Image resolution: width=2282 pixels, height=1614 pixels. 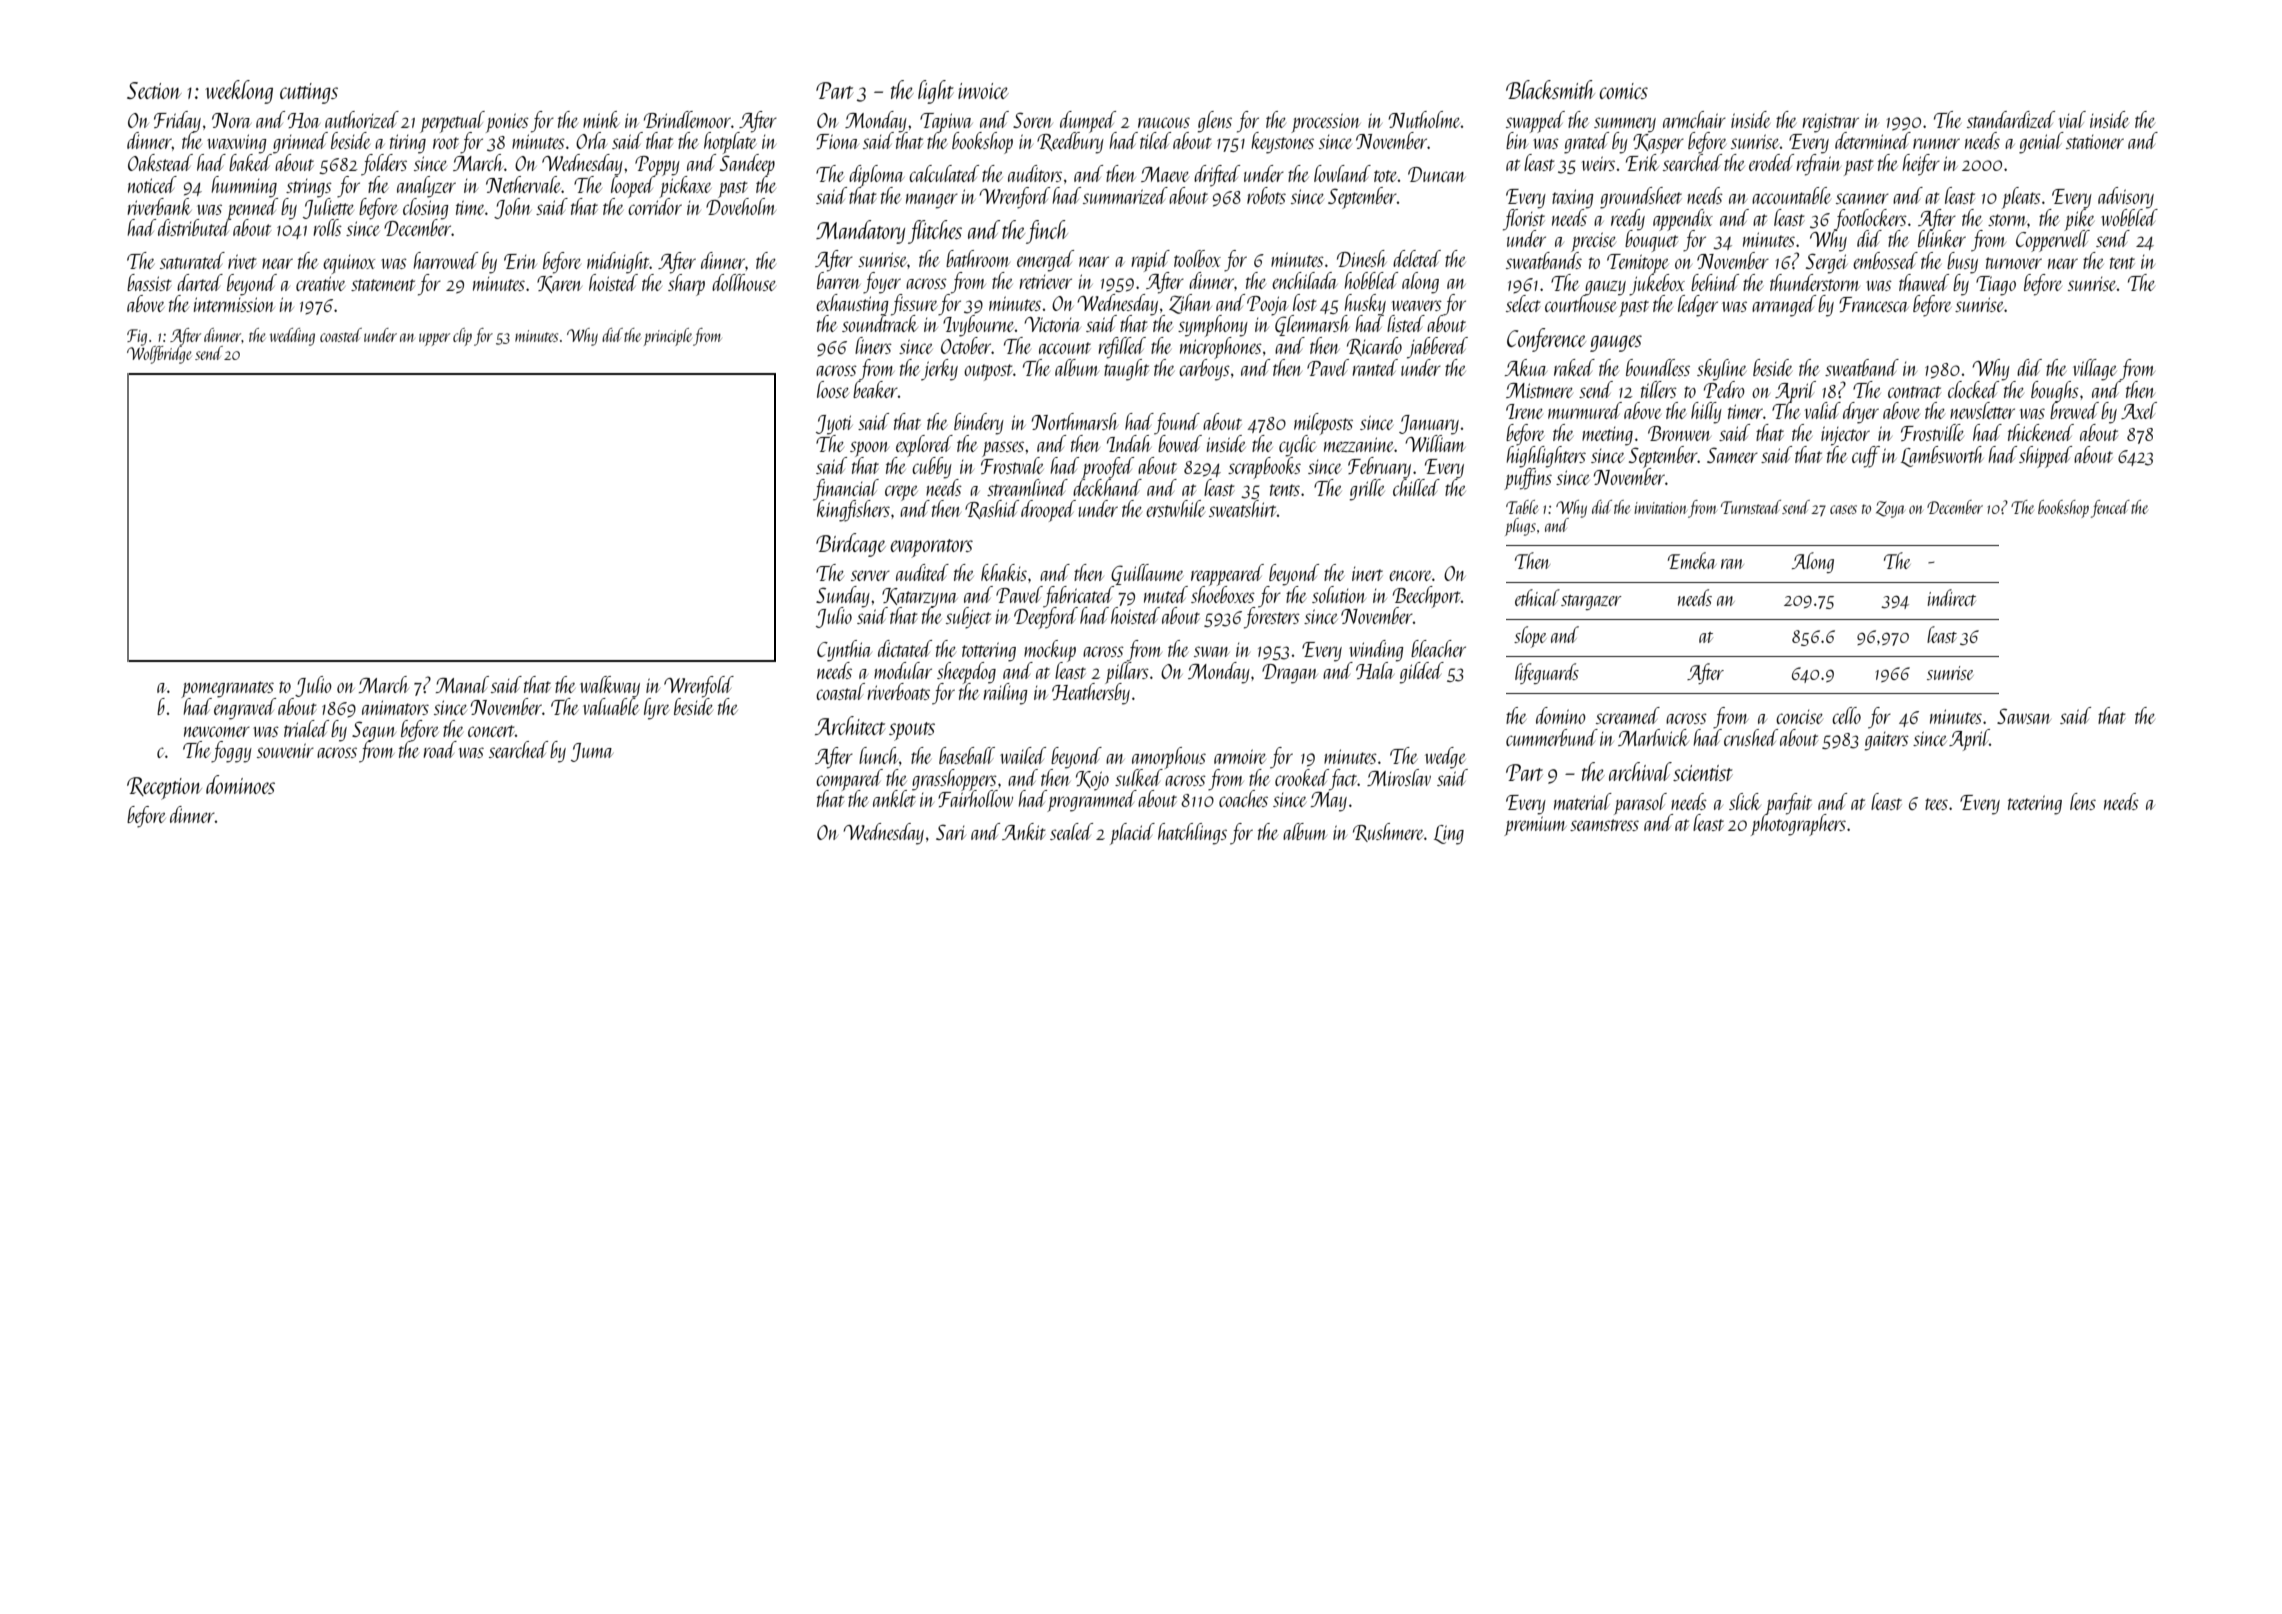 I want to click on weeklong, so click(x=239, y=92).
